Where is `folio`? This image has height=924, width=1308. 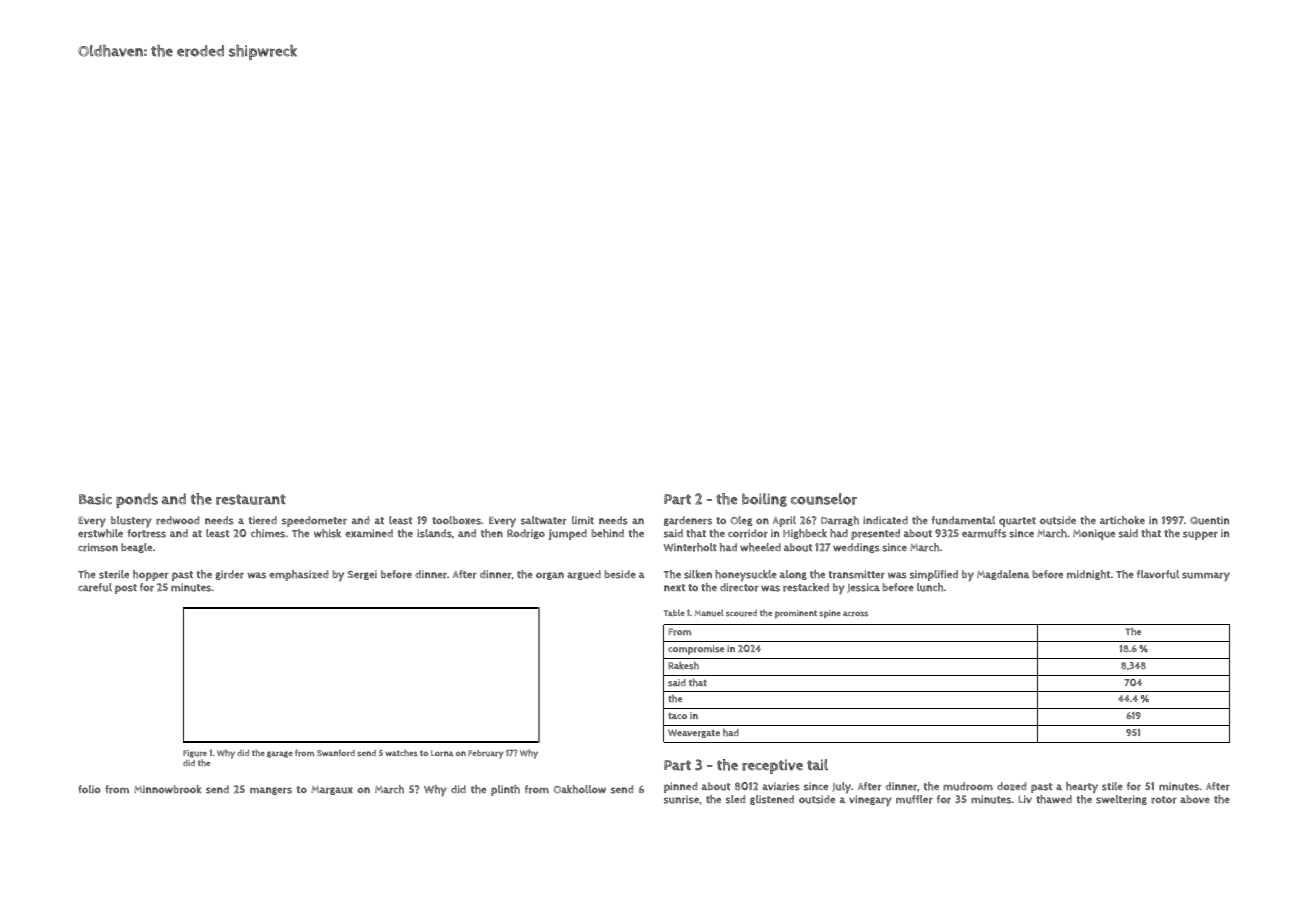
folio is located at coordinates (89, 789).
